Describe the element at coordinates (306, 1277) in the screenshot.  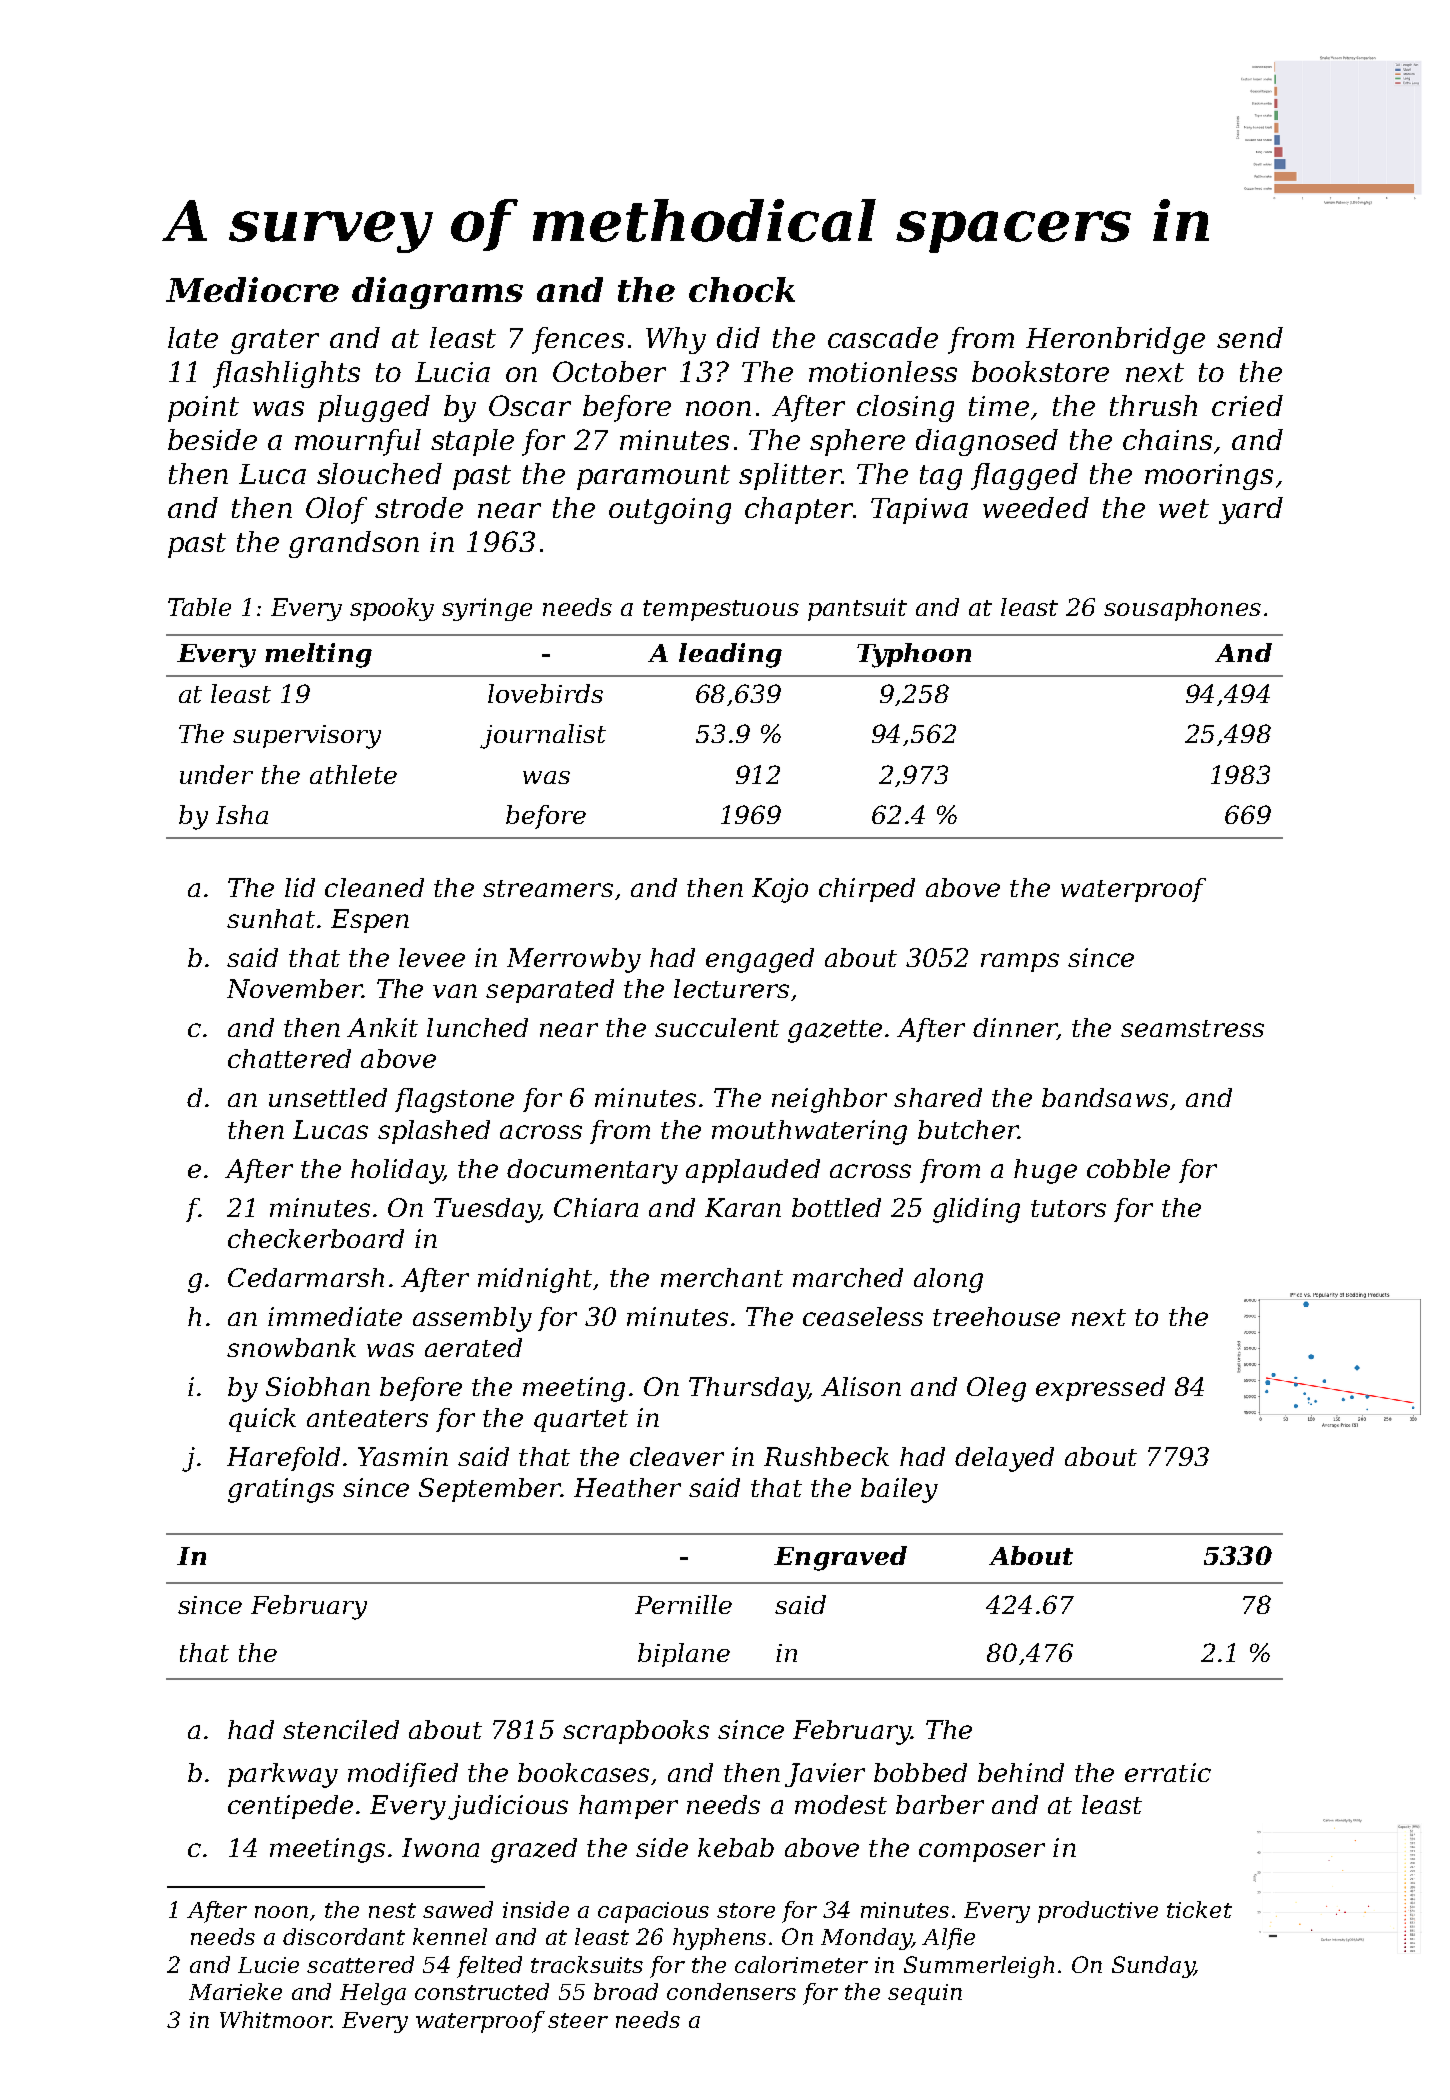
I see `Cedarmarsh` at that location.
